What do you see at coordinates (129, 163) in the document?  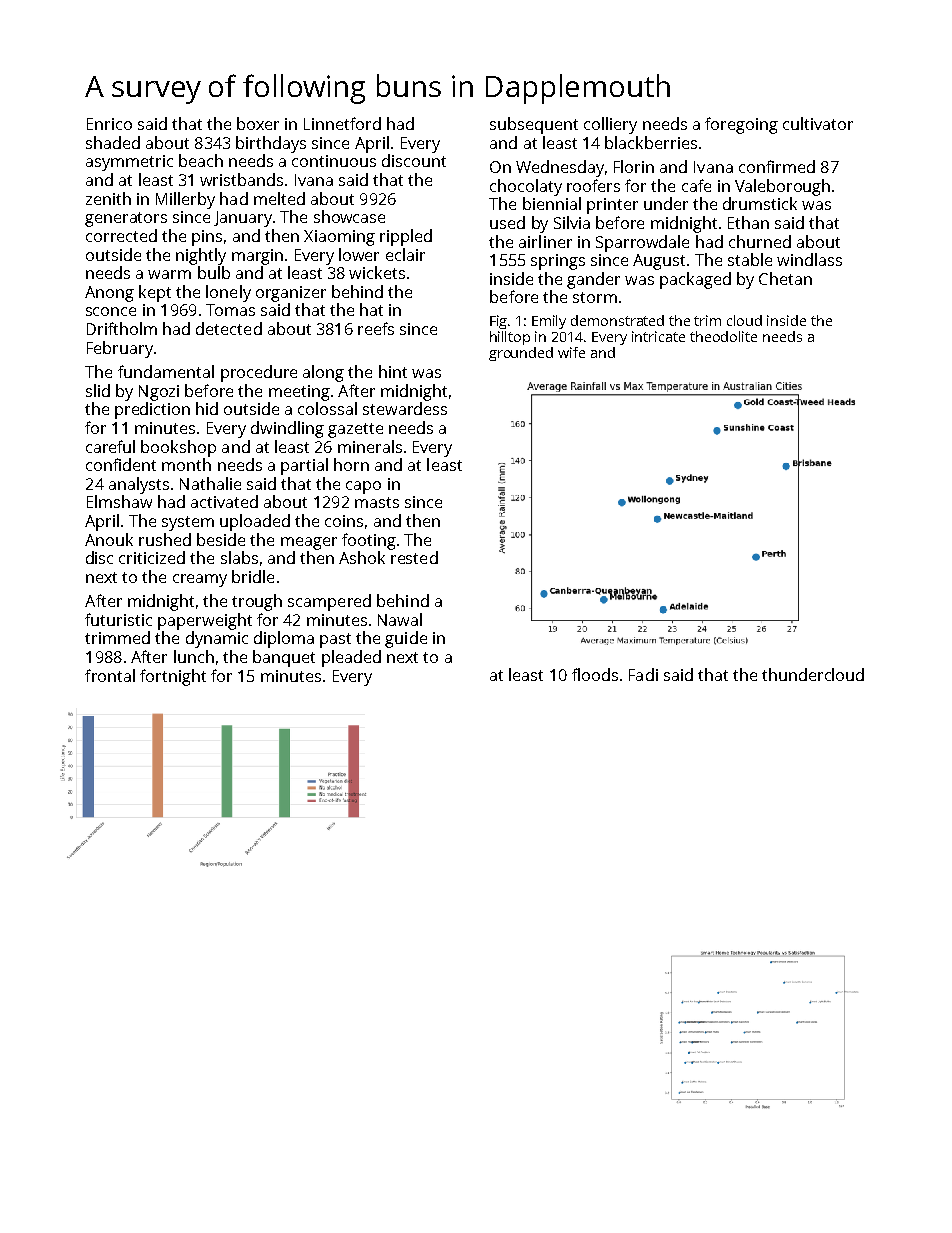 I see `asymmetric` at bounding box center [129, 163].
